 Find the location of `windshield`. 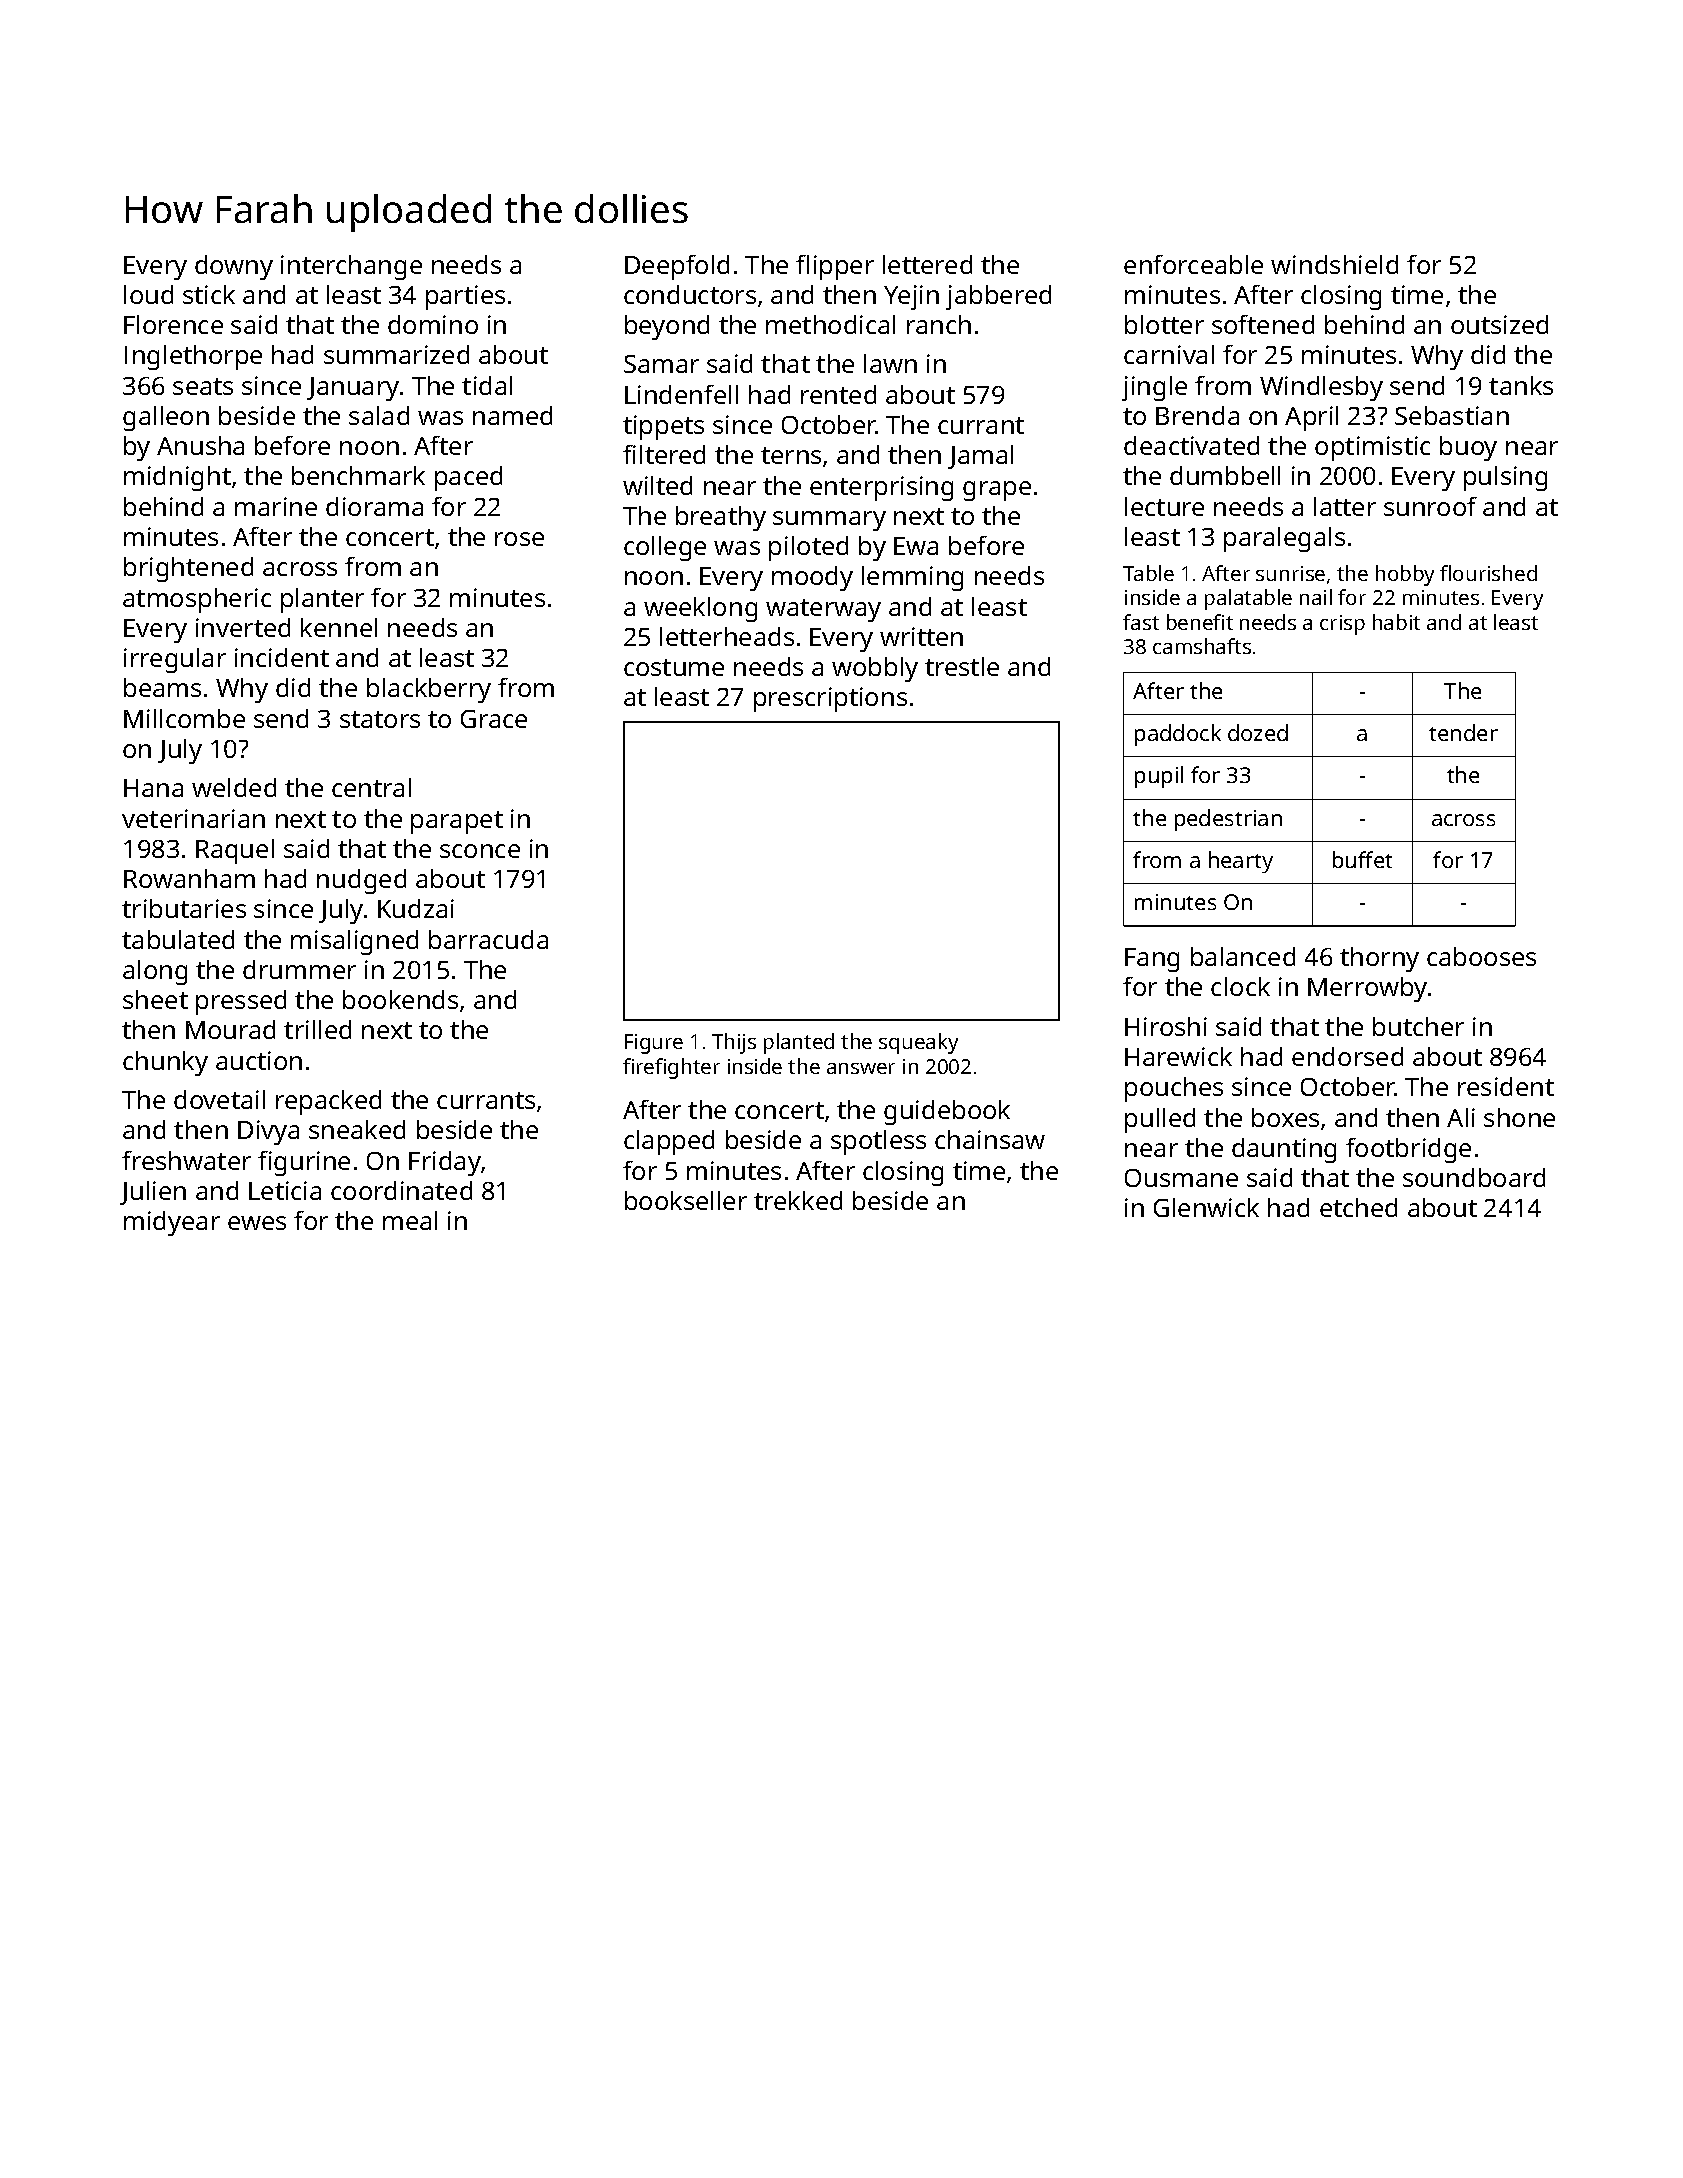

windshield is located at coordinates (1334, 264).
